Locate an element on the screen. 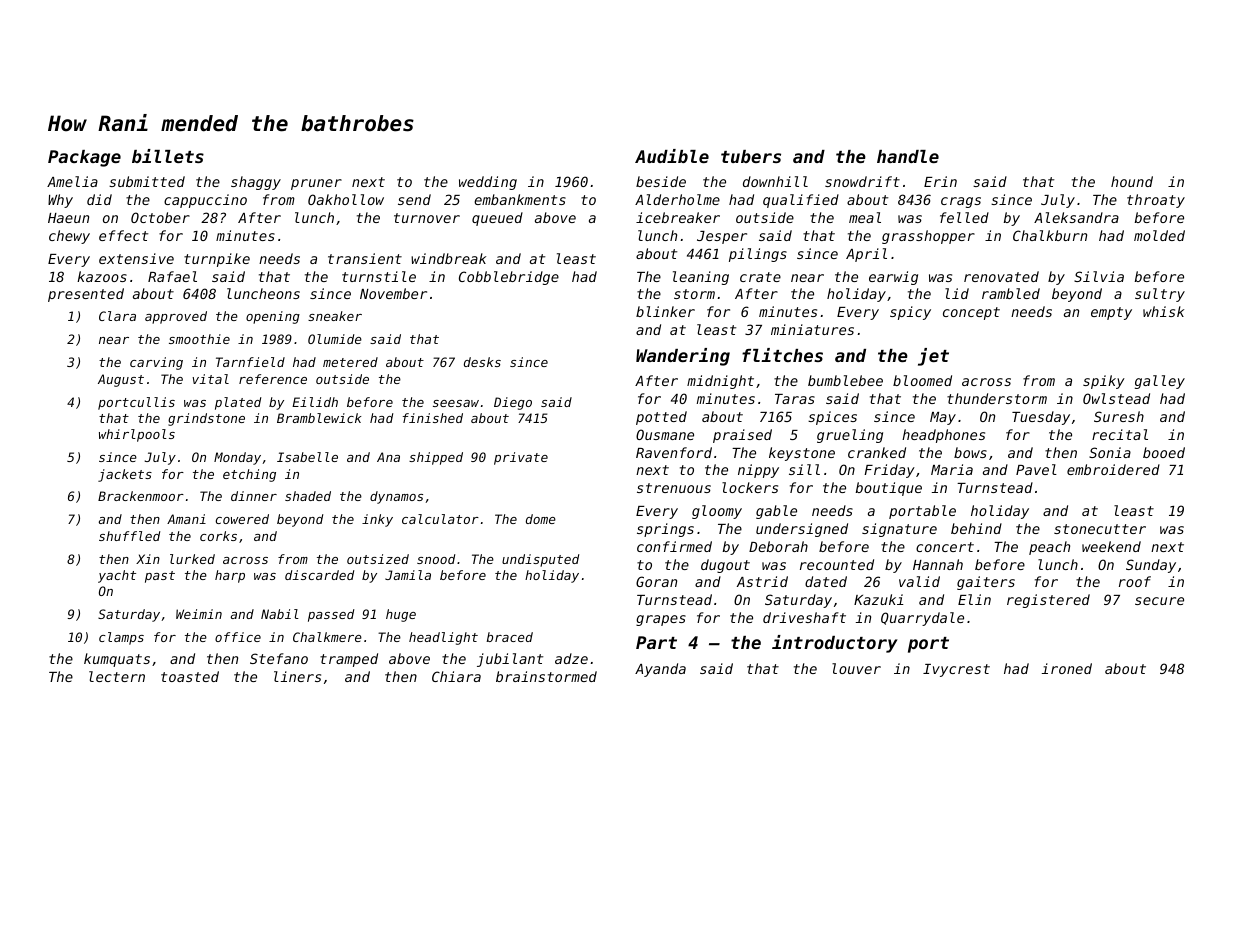 Image resolution: width=1233 pixels, height=952 pixels. Ivycrest is located at coordinates (956, 670).
